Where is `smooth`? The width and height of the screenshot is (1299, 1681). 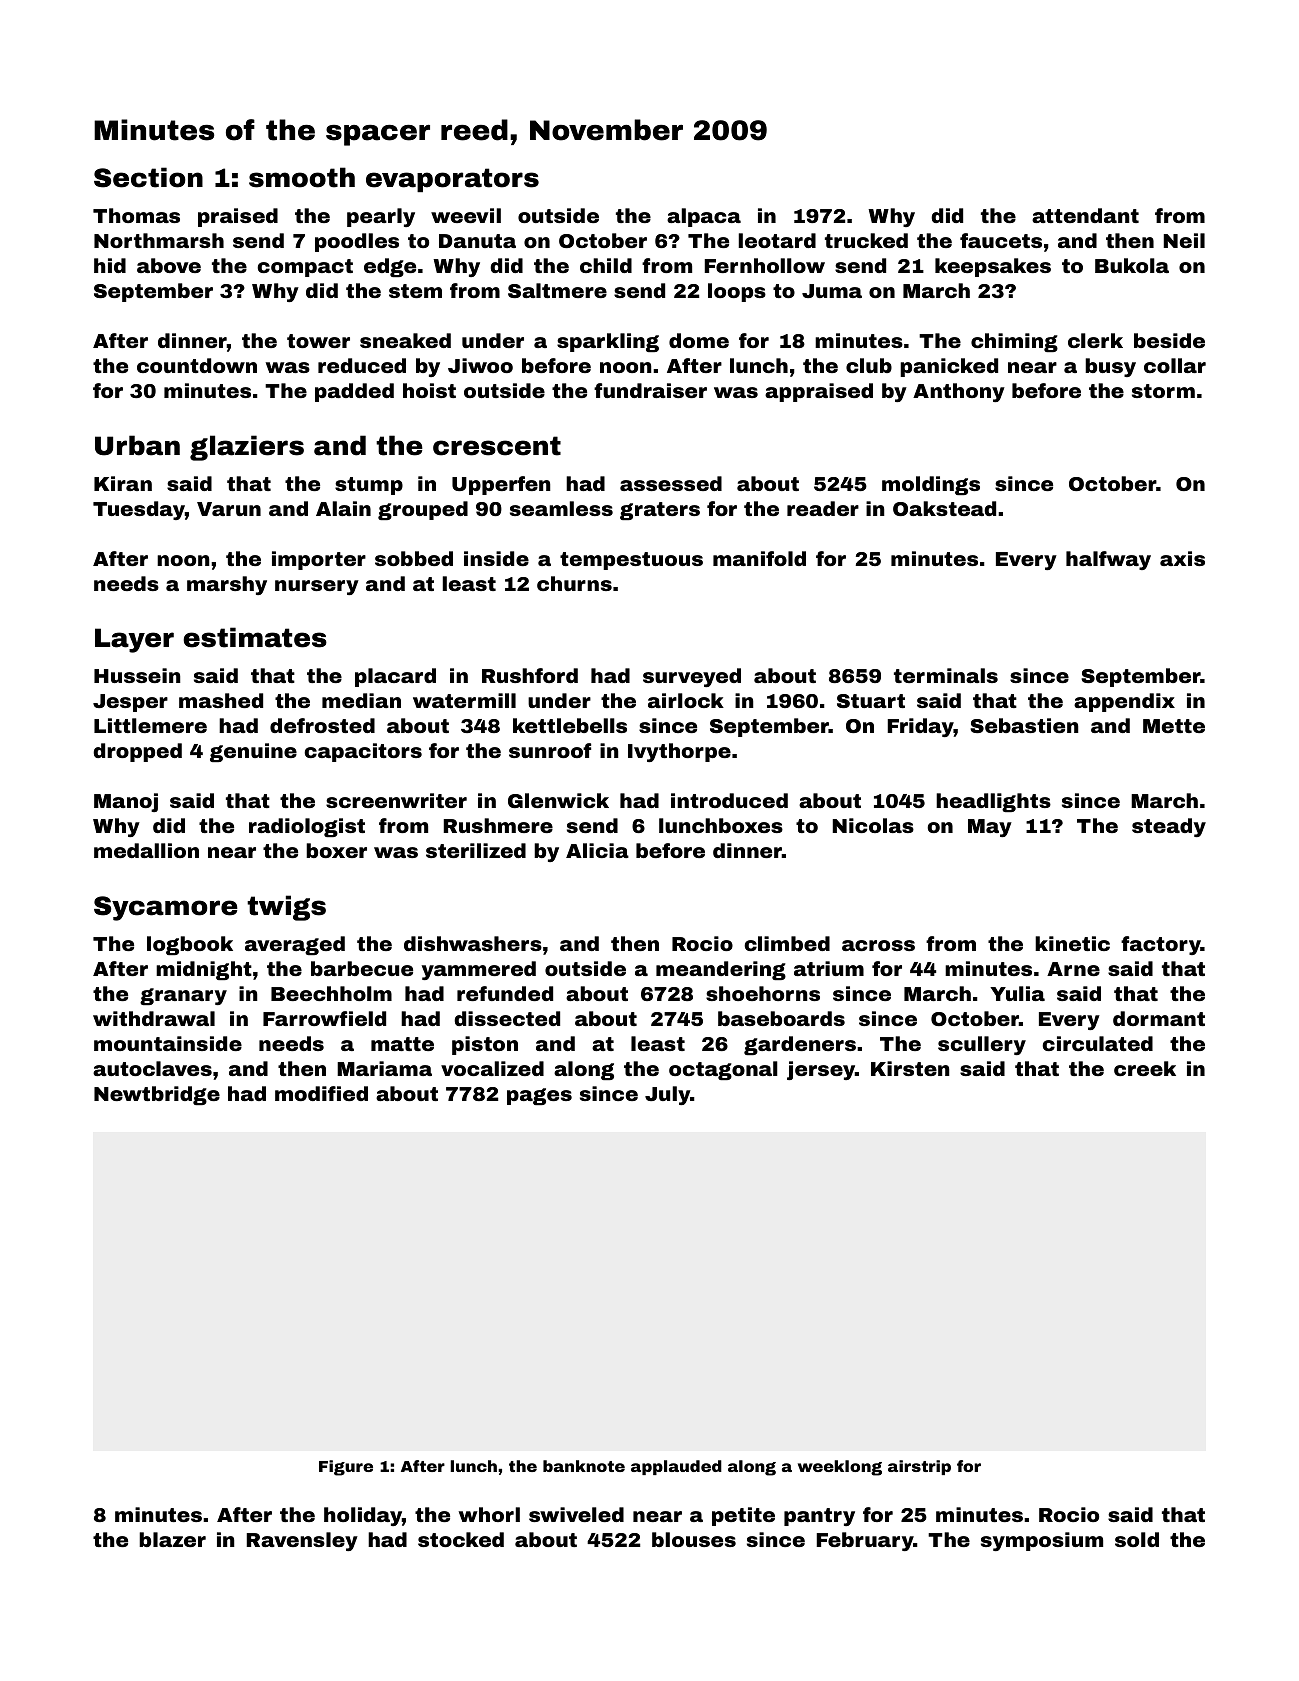
smooth is located at coordinates (302, 177).
